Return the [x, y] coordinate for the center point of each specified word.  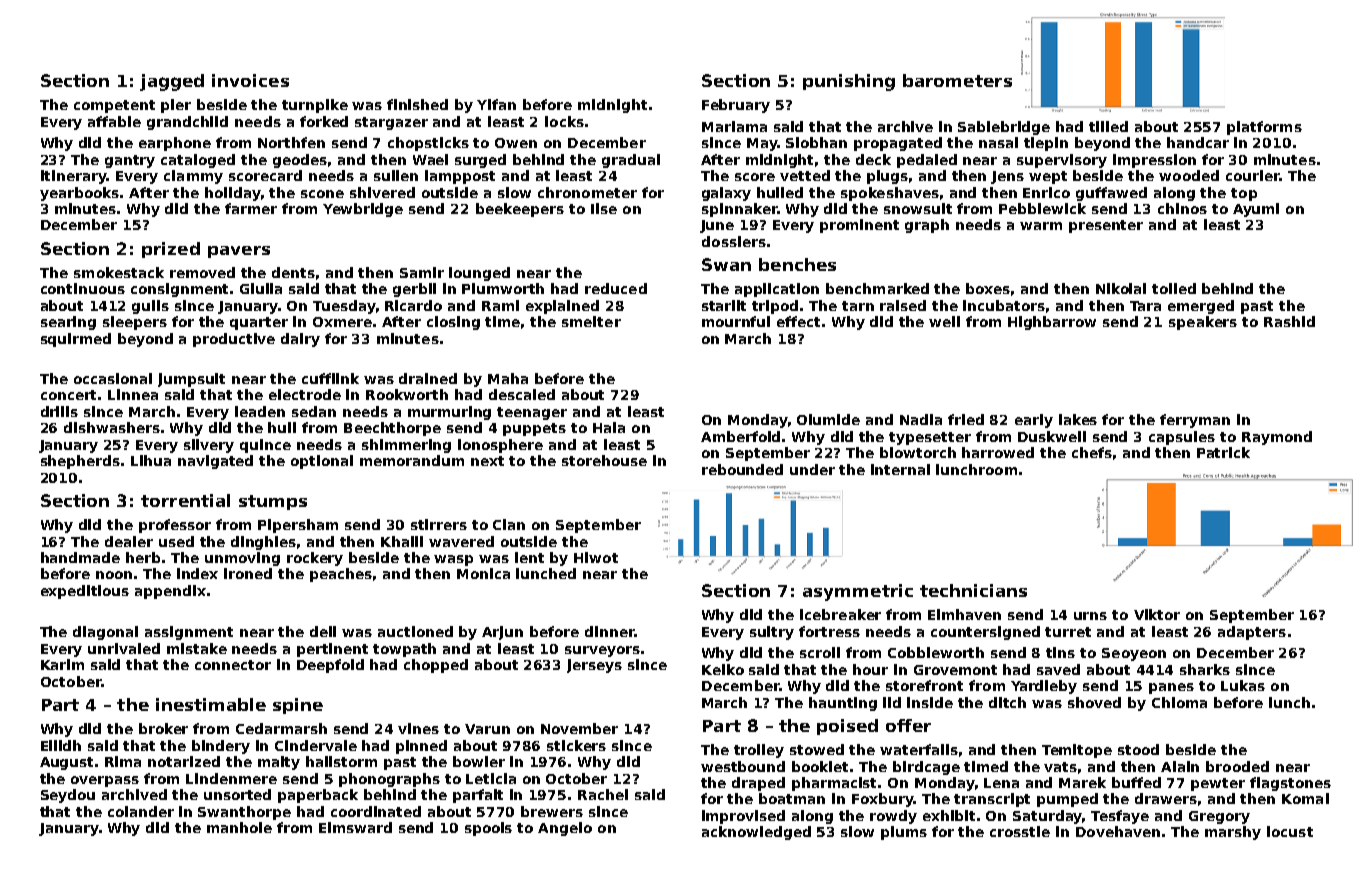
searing [68, 323]
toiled [1174, 288]
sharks [1205, 669]
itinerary [74, 177]
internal [900, 469]
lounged [479, 274]
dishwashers [112, 427]
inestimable [211, 704]
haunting [843, 704]
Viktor [1157, 614]
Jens [1007, 177]
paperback [318, 796]
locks [564, 121]
